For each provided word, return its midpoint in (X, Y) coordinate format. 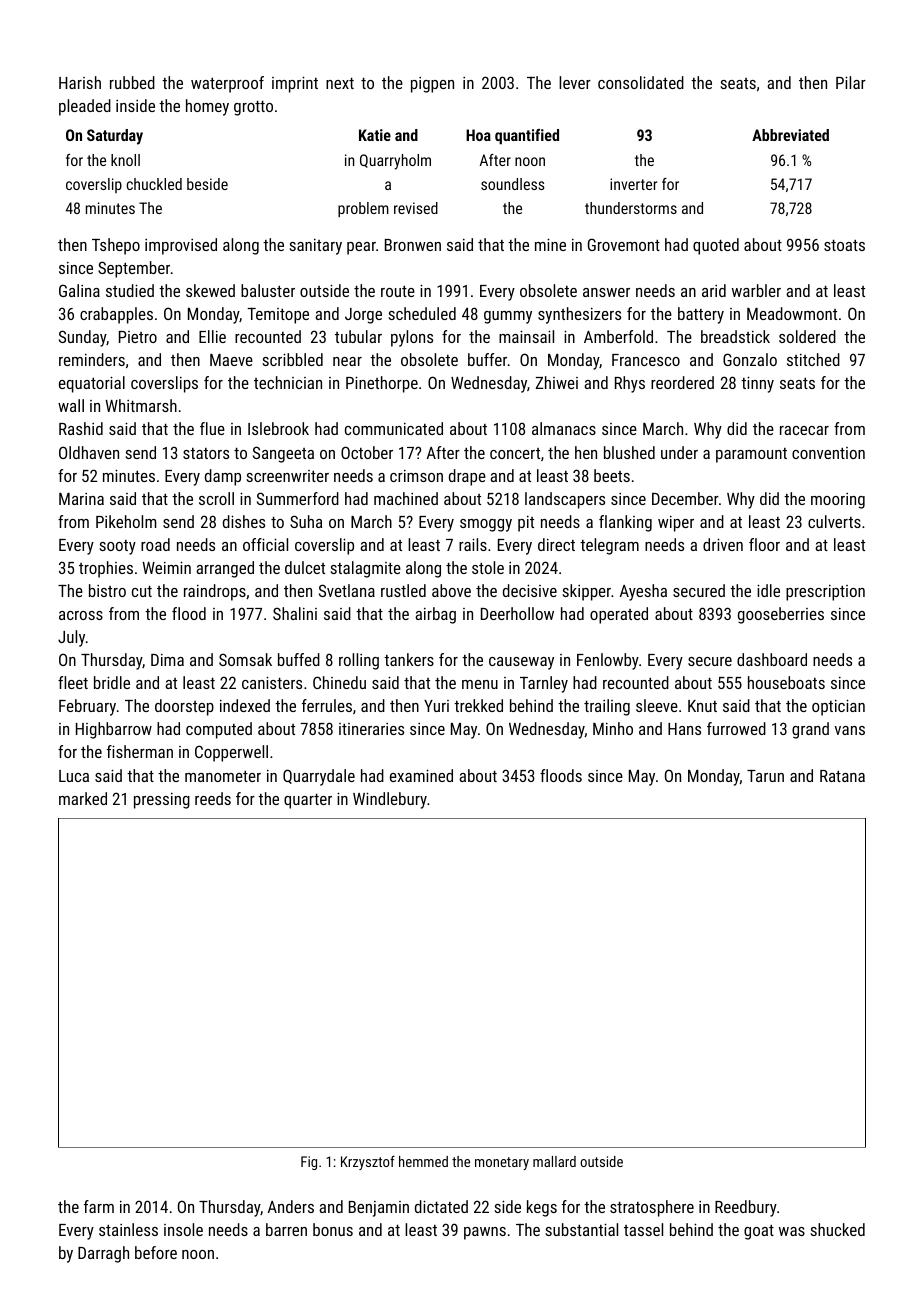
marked (83, 798)
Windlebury (390, 800)
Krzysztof (368, 1162)
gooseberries (781, 615)
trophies (106, 569)
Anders (291, 1206)
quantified (527, 137)
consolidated (641, 82)
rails (473, 544)
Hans (684, 729)
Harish (80, 82)
